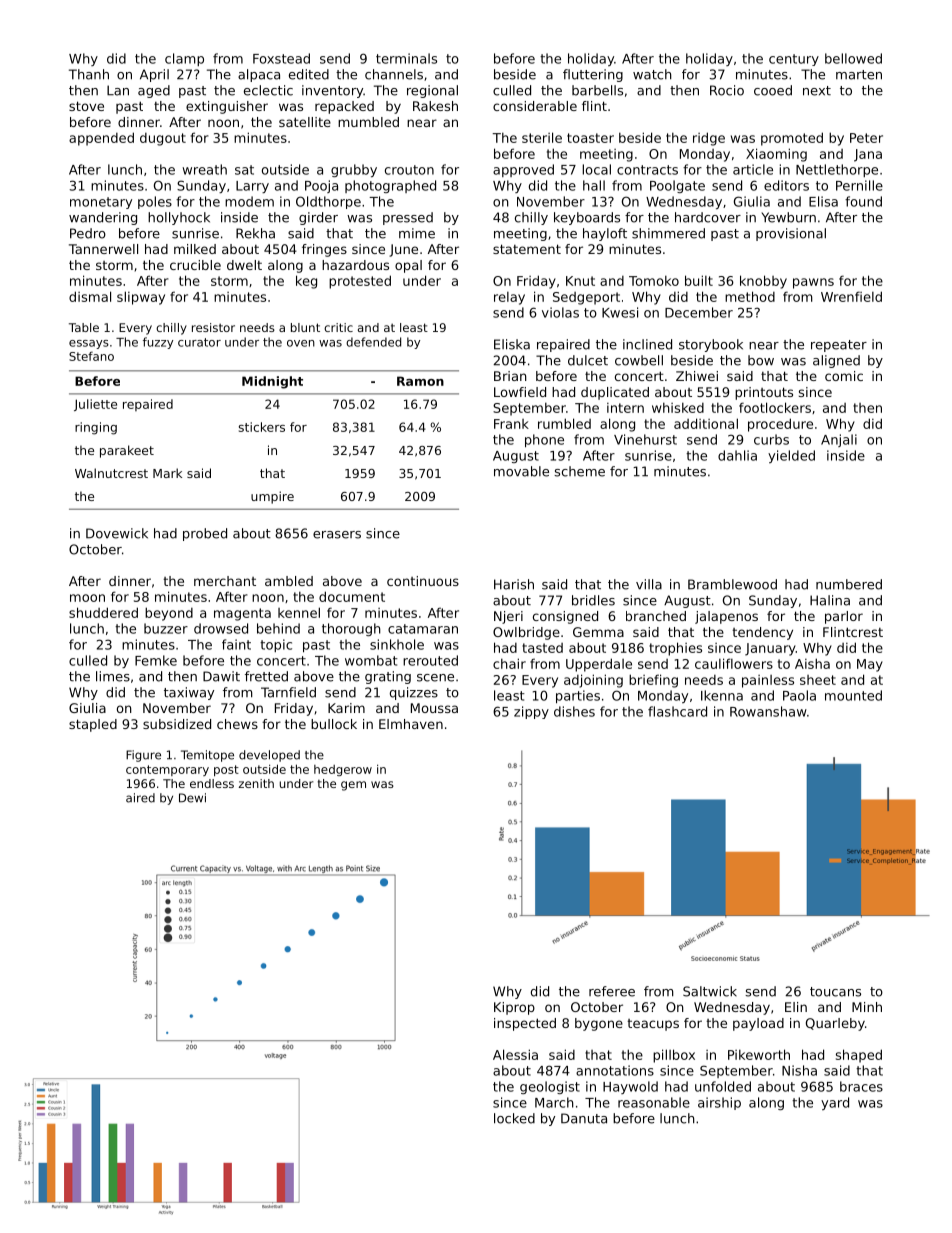 The height and width of the screenshot is (1233, 952). What do you see at coordinates (509, 298) in the screenshot?
I see `relay` at bounding box center [509, 298].
